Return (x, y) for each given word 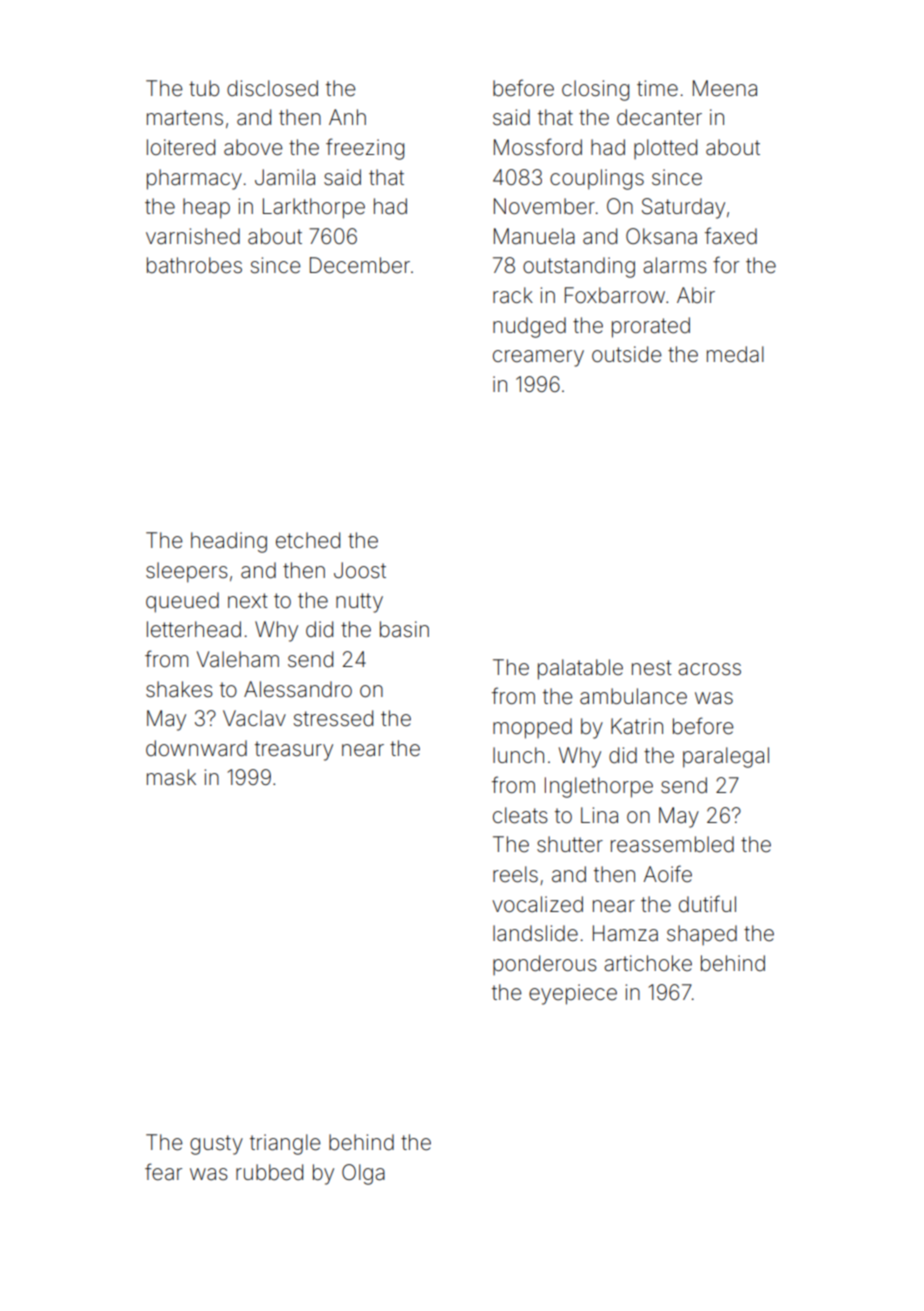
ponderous (545, 965)
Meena (725, 88)
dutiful (707, 904)
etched (308, 540)
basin (404, 629)
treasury (294, 751)
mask (171, 777)
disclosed (272, 88)
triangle (285, 1144)
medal (735, 354)
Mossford (538, 146)
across (709, 669)
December (360, 265)
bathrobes (194, 265)
